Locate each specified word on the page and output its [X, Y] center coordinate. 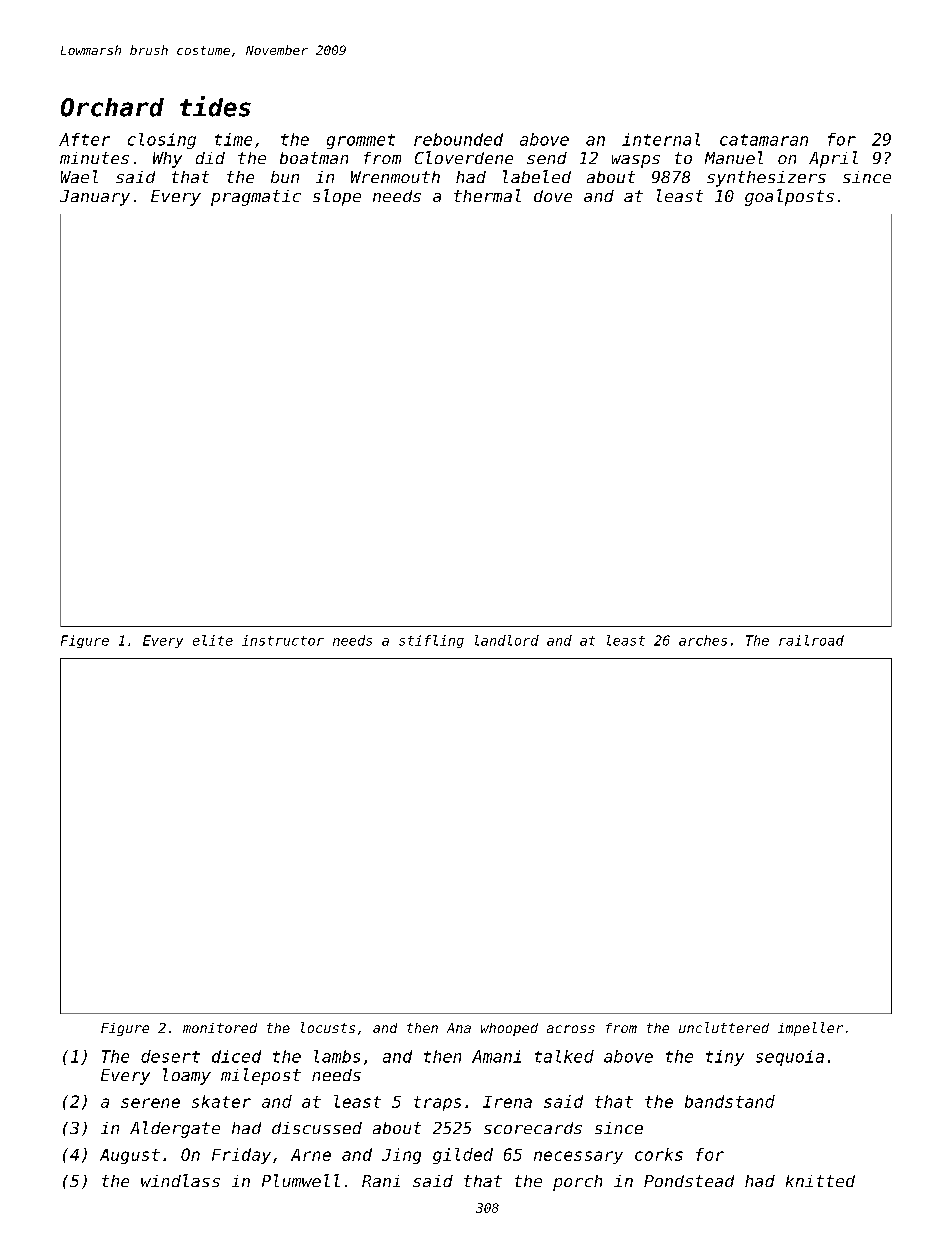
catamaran [764, 140]
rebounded [458, 139]
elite [213, 640]
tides [215, 106]
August [130, 1156]
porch [577, 1183]
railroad [811, 640]
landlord [507, 640]
